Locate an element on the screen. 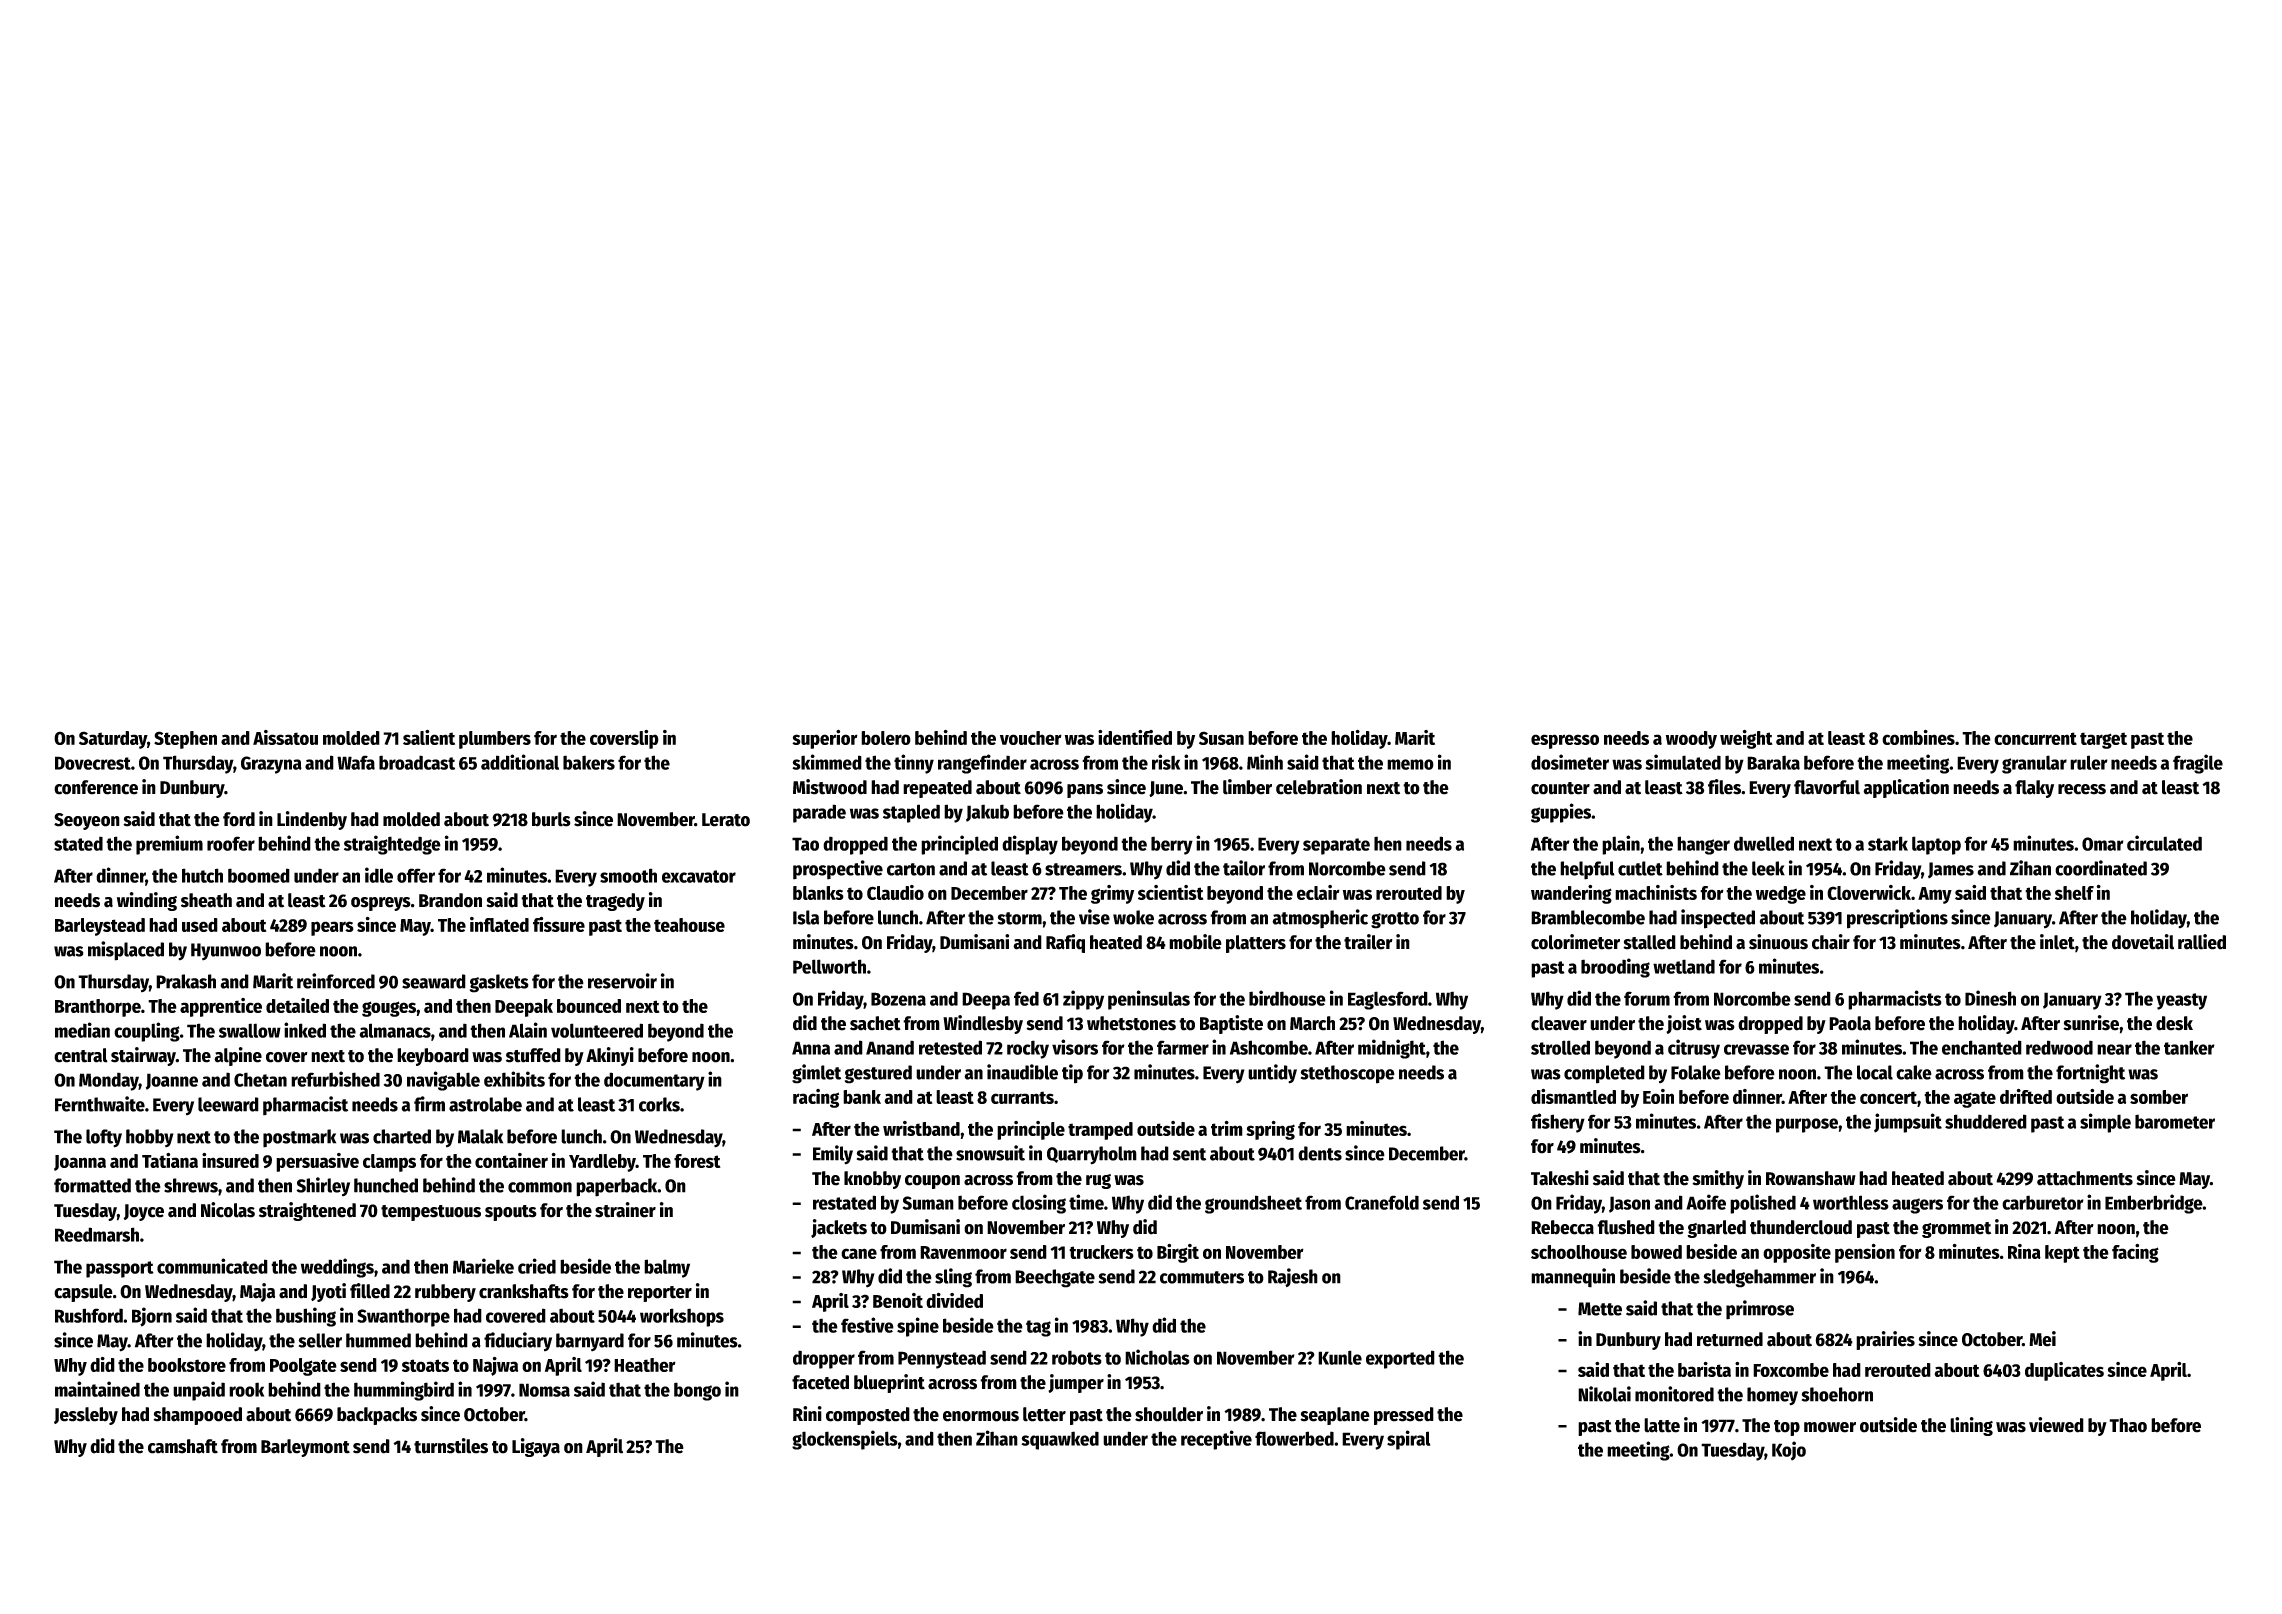 The height and width of the screenshot is (1614, 2282). burls is located at coordinates (551, 819).
